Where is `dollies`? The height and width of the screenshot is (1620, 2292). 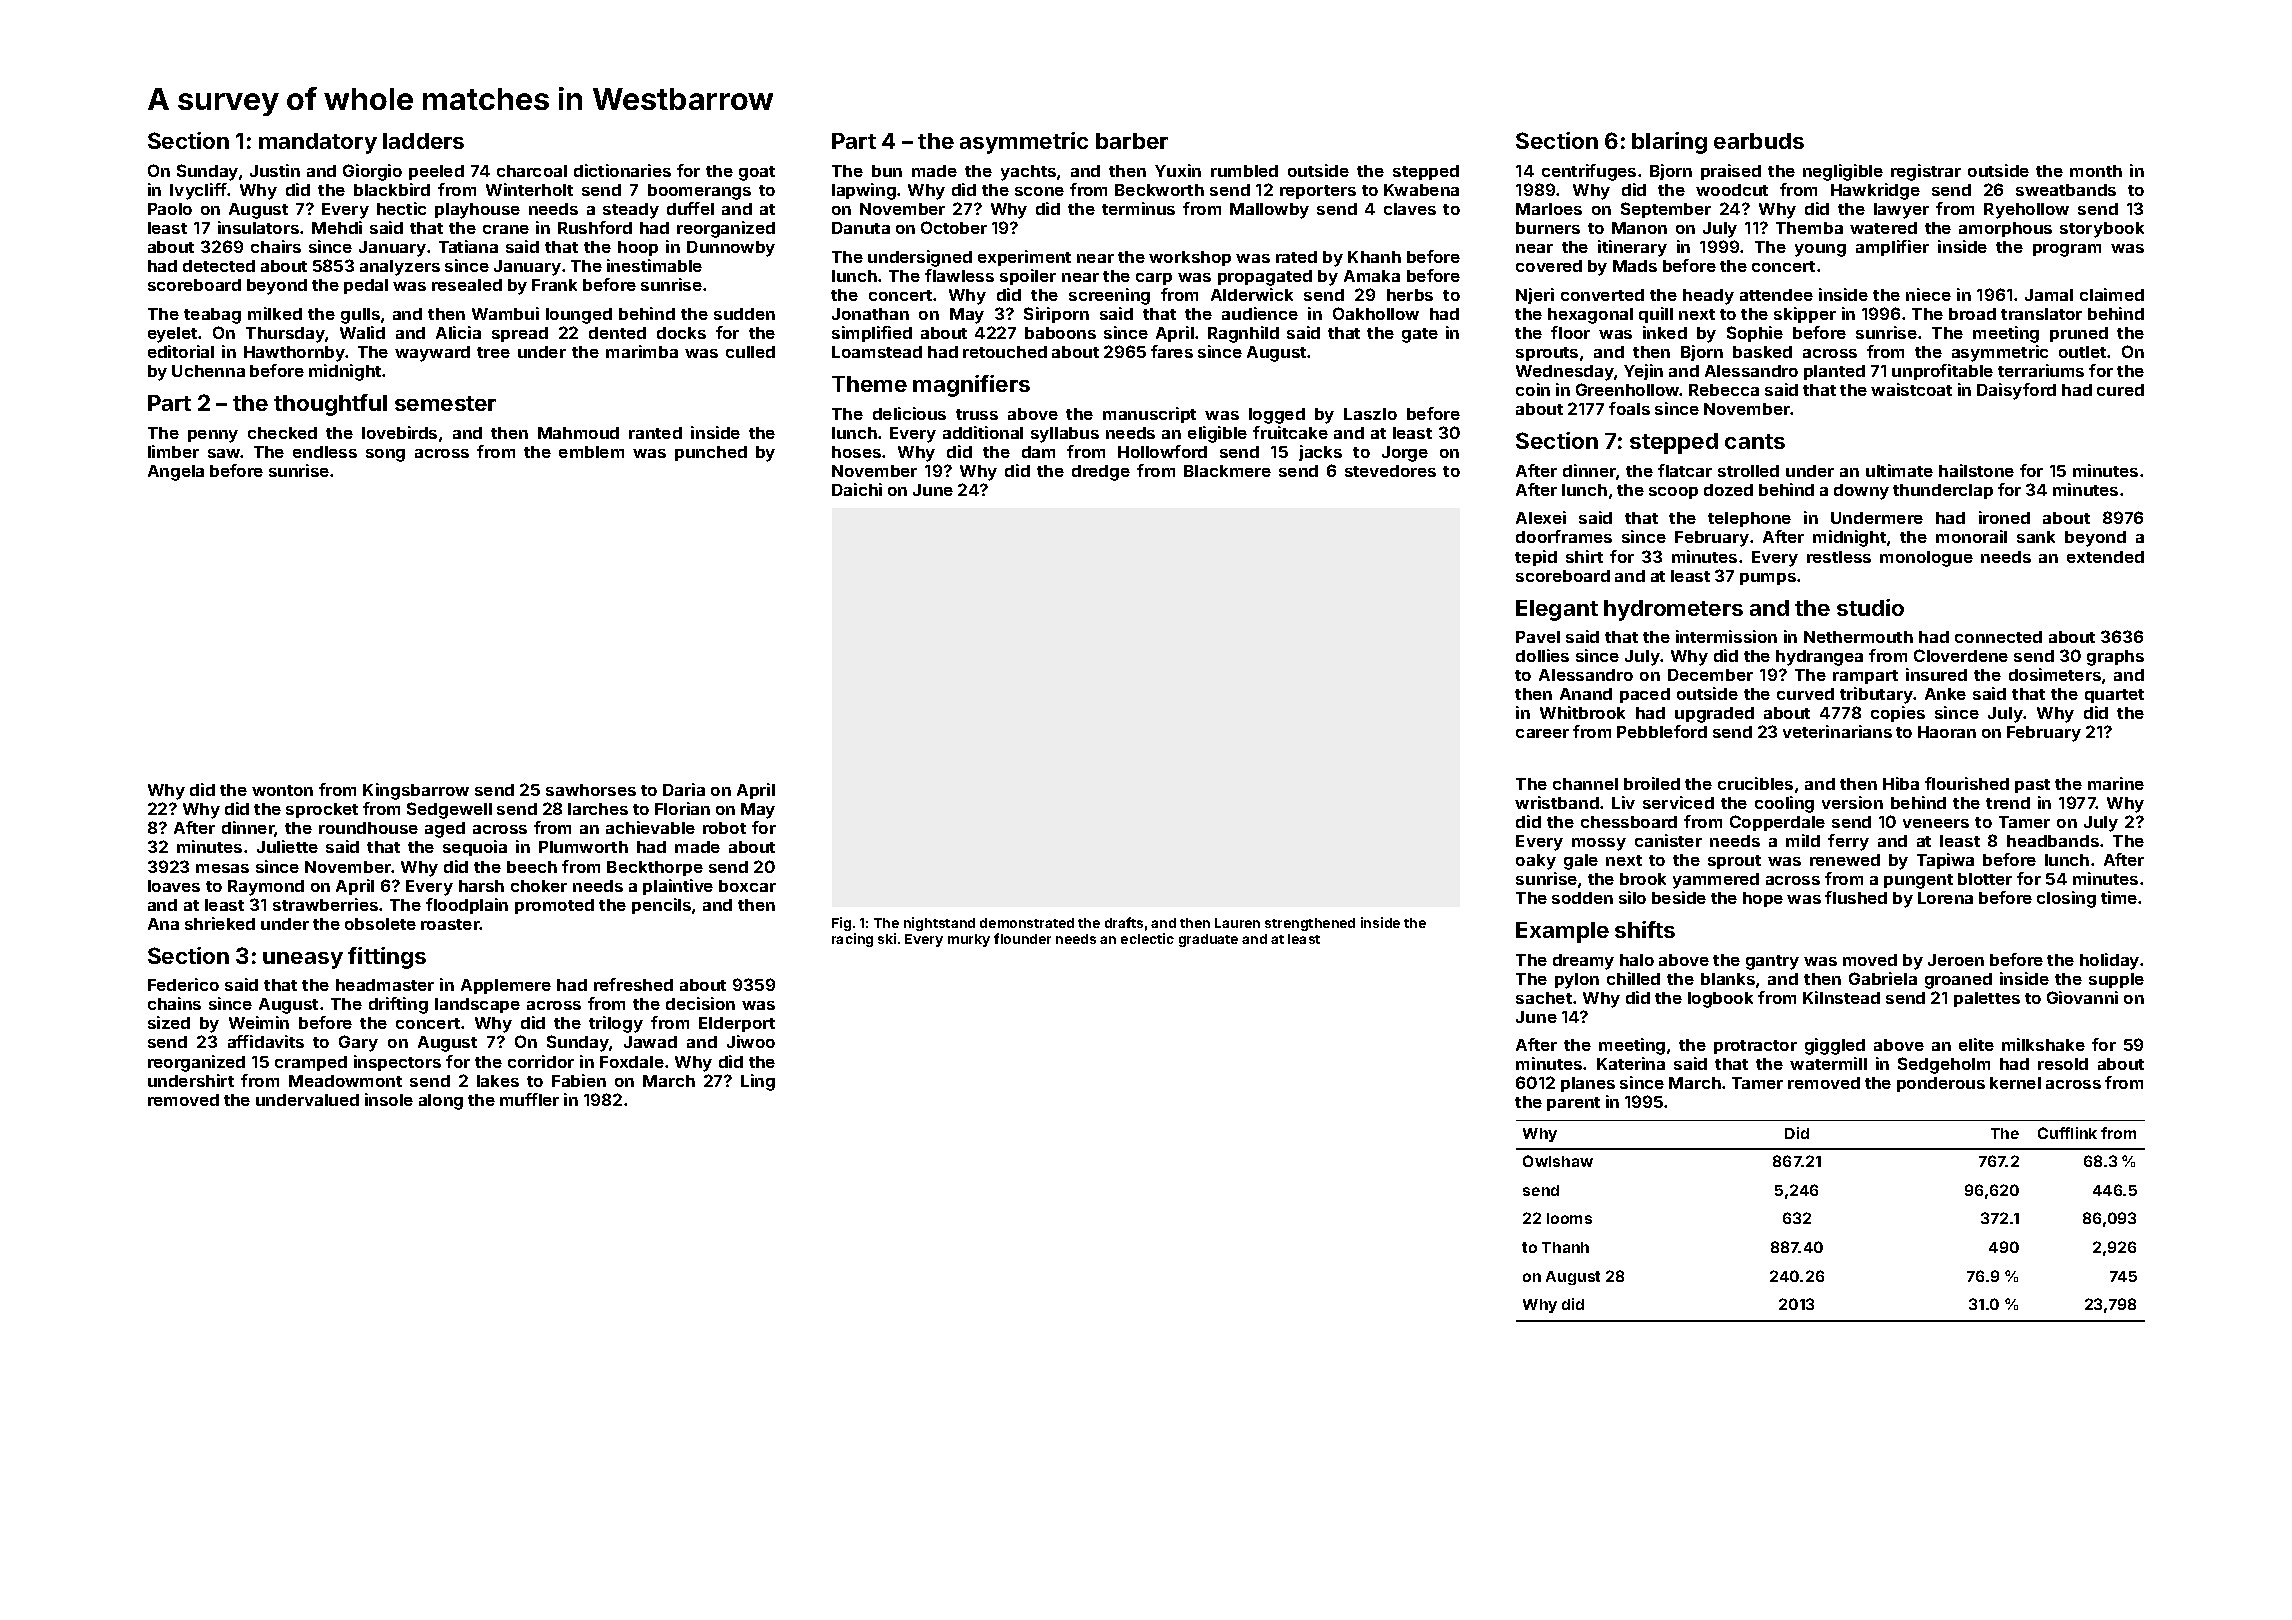
dollies is located at coordinates (1542, 655).
